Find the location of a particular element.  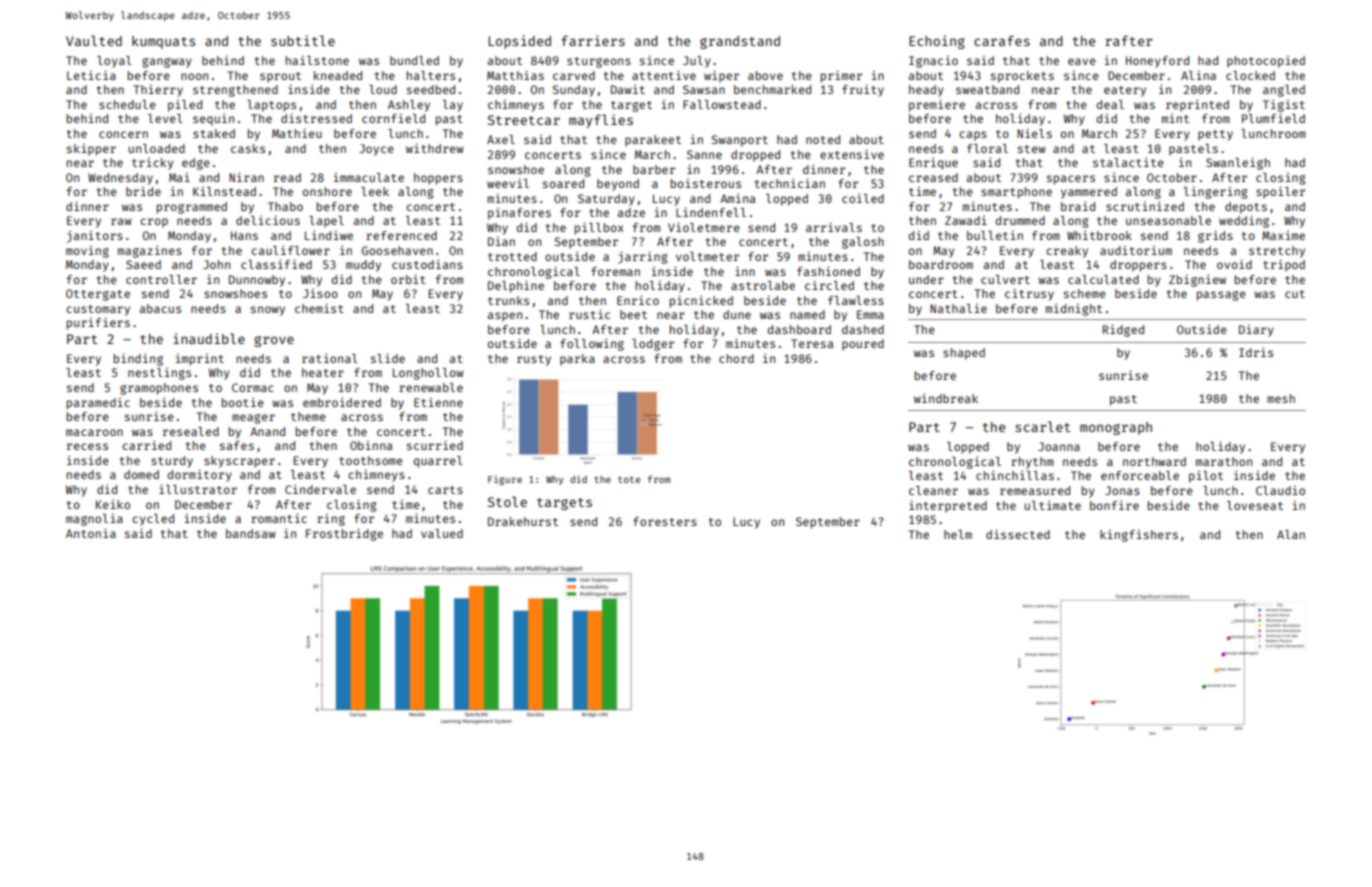

fashioned is located at coordinates (828, 271).
